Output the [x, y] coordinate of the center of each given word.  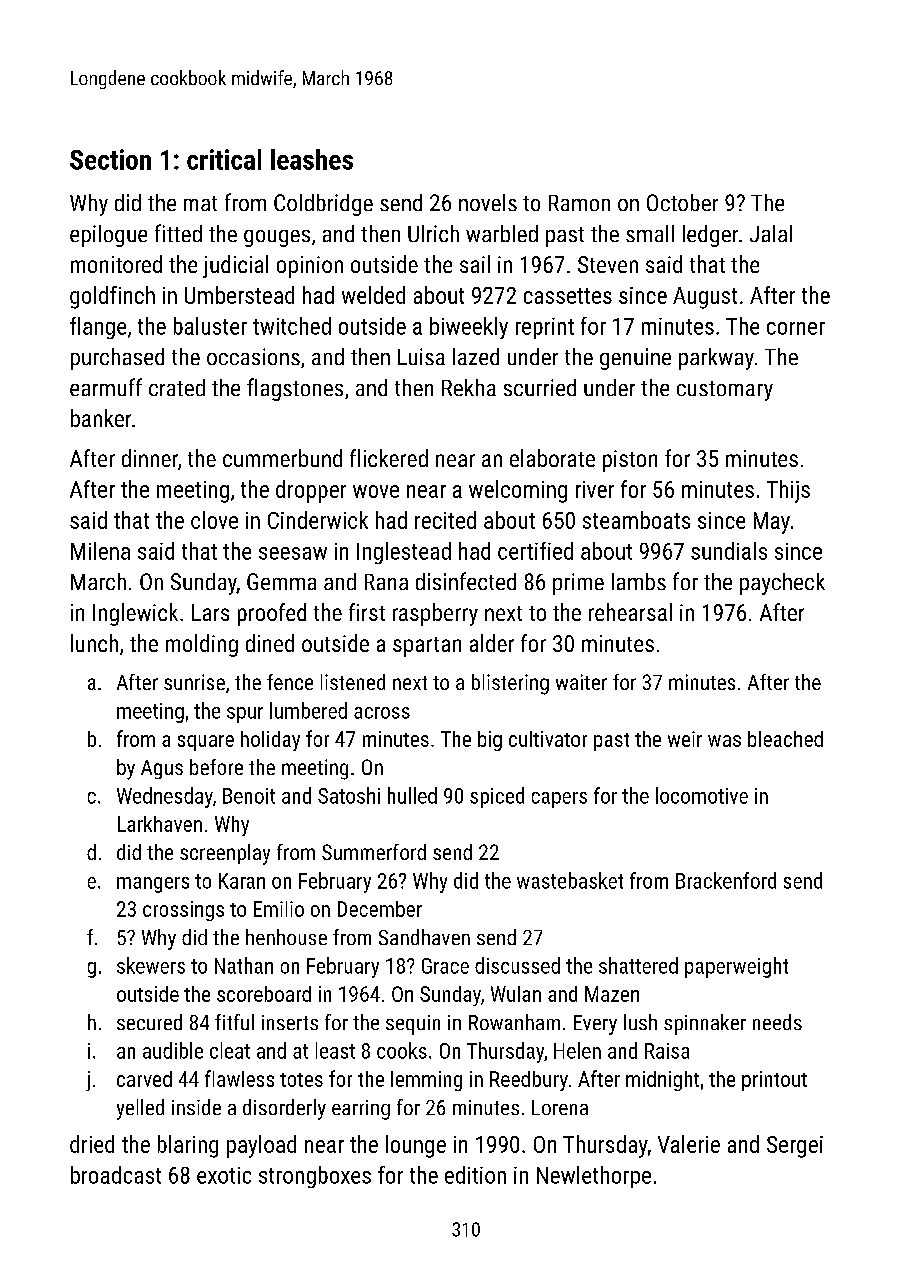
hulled [412, 795]
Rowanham [514, 1022]
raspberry [435, 614]
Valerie [689, 1144]
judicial [235, 266]
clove [214, 520]
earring [361, 1110]
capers [559, 800]
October [682, 202]
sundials [729, 551]
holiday [270, 741]
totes [301, 1080]
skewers [151, 965]
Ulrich [433, 233]
